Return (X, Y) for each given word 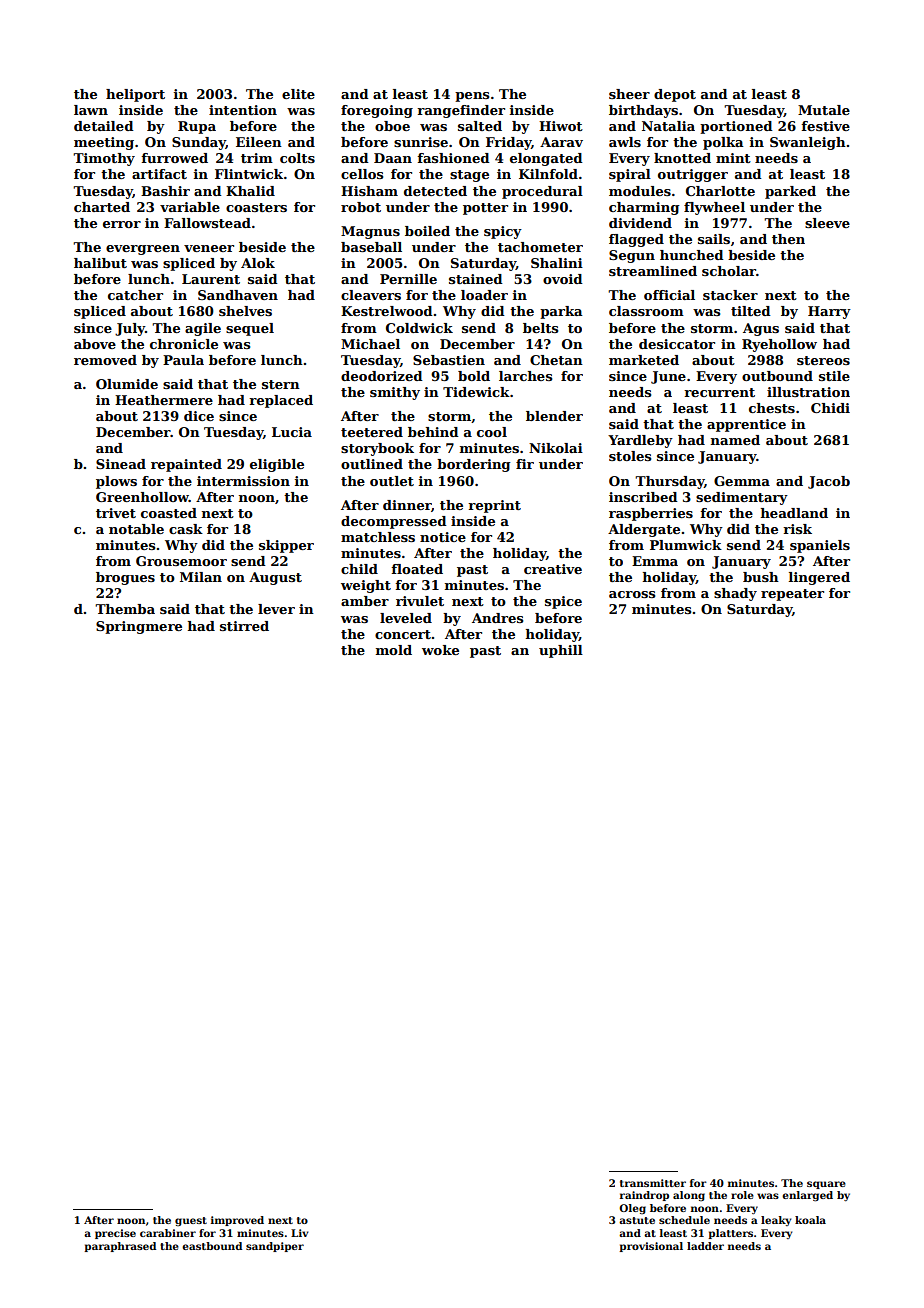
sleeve (827, 223)
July (130, 329)
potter (485, 209)
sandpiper (275, 1247)
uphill (561, 651)
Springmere (139, 627)
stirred (244, 626)
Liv (300, 1233)
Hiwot (561, 126)
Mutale (824, 110)
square (826, 1185)
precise (115, 1234)
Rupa (197, 127)
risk (797, 529)
